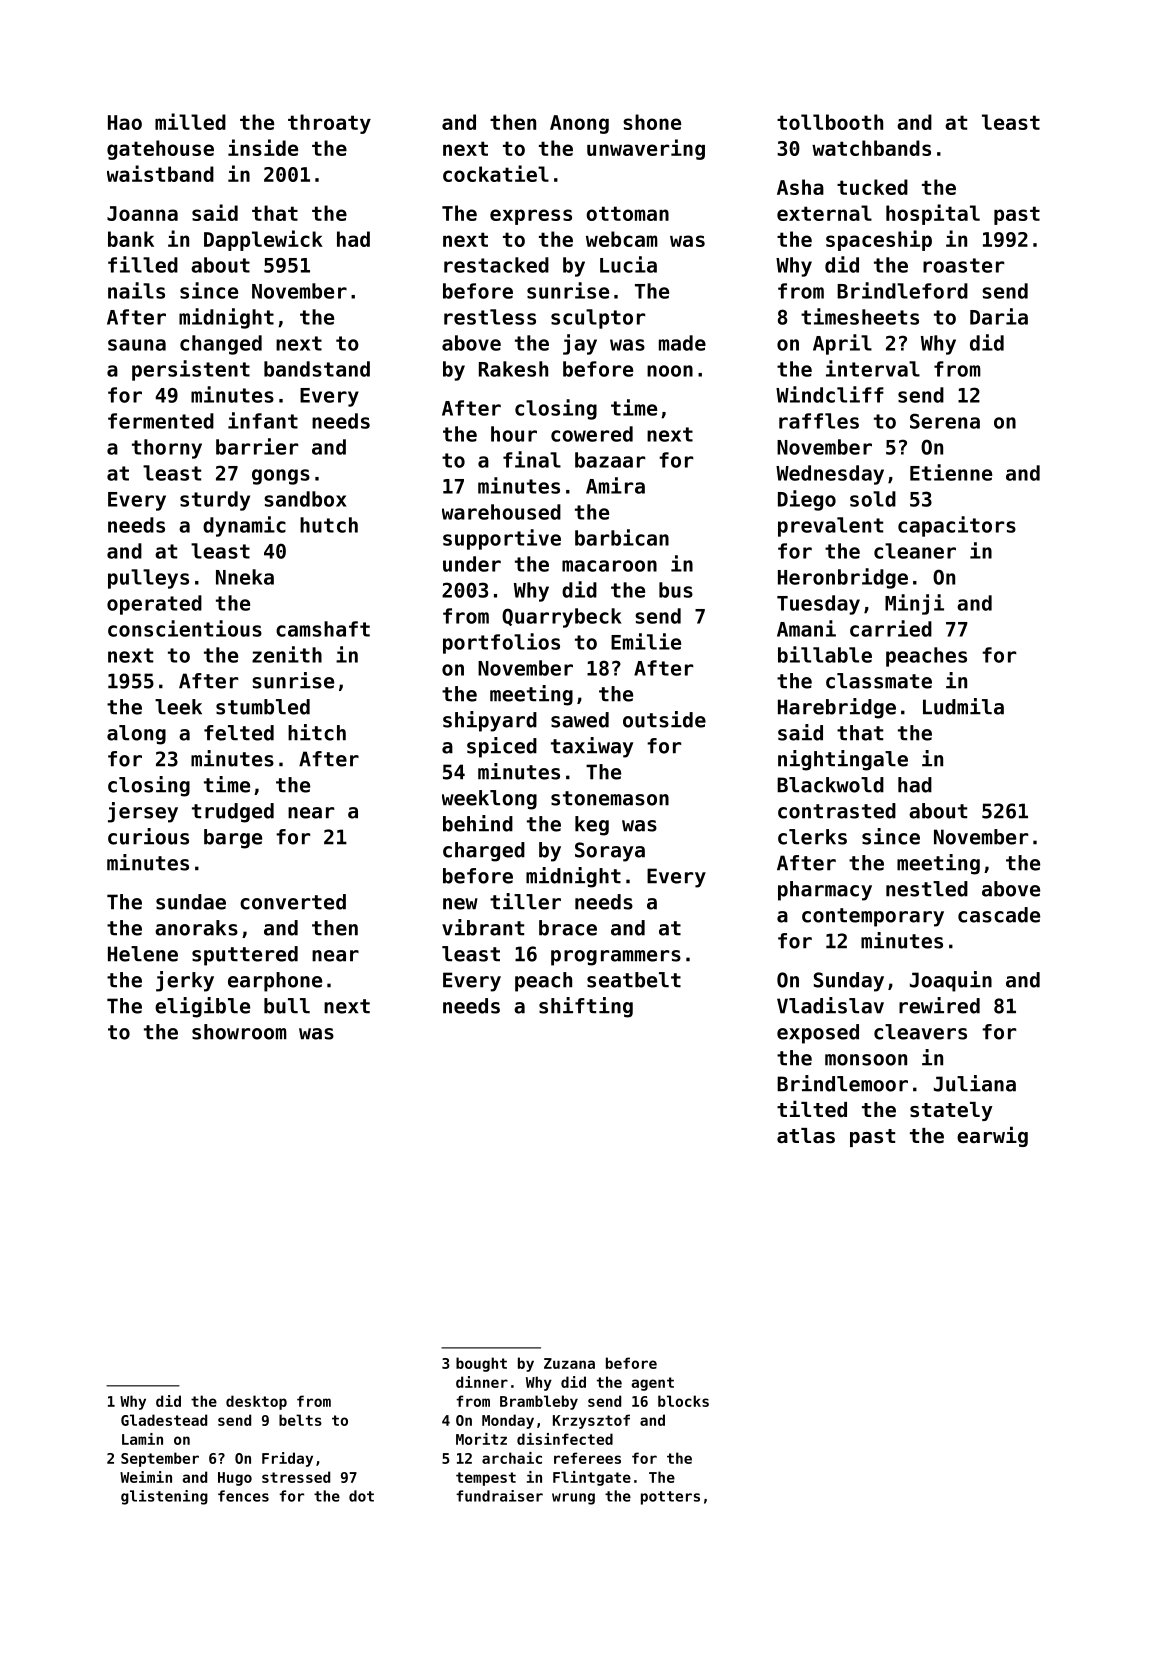 Image resolution: width=1159 pixels, height=1679 pixels. I want to click on billable, so click(825, 654).
